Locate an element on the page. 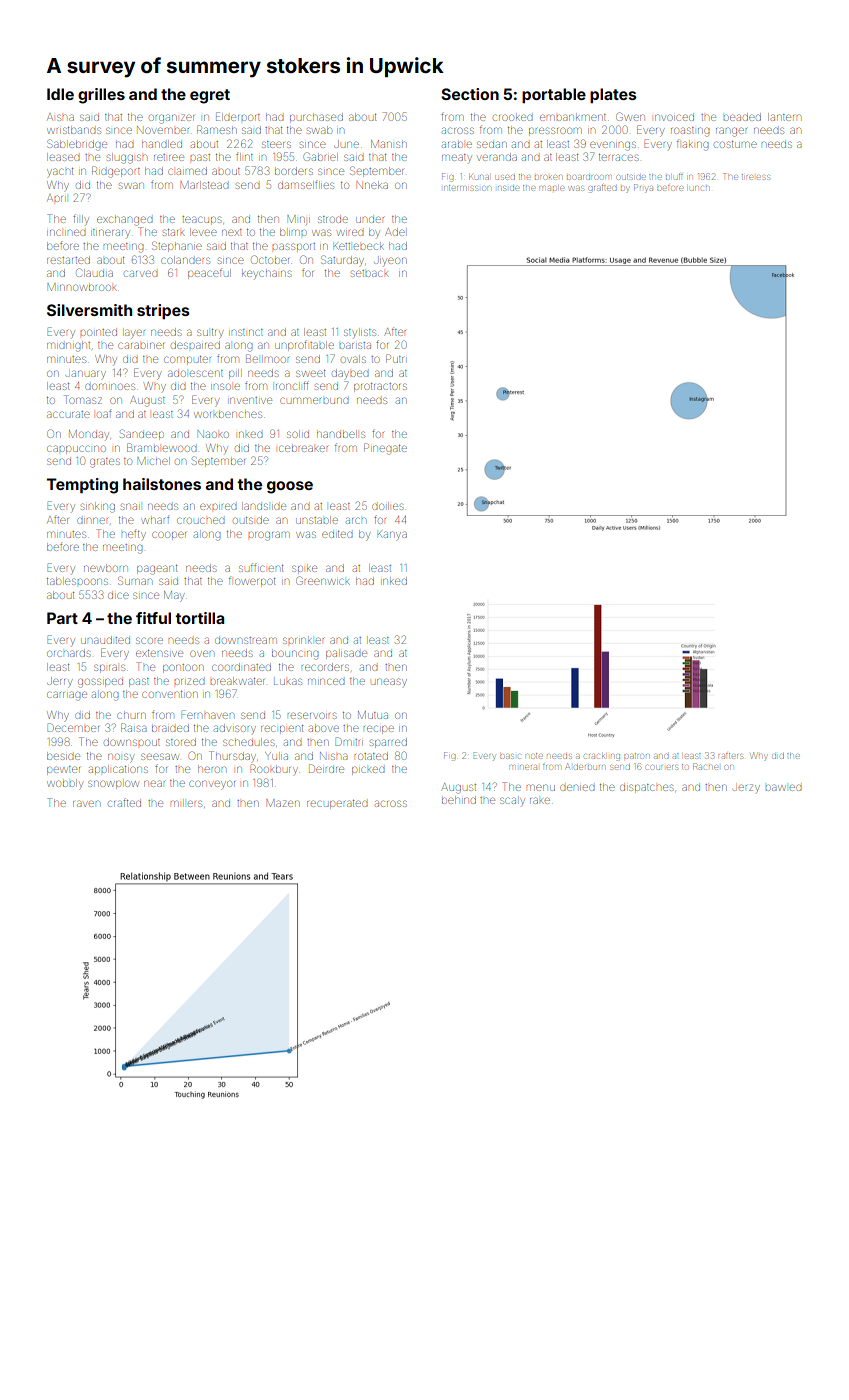 This page has width=849, height=1400. organizer is located at coordinates (172, 119).
